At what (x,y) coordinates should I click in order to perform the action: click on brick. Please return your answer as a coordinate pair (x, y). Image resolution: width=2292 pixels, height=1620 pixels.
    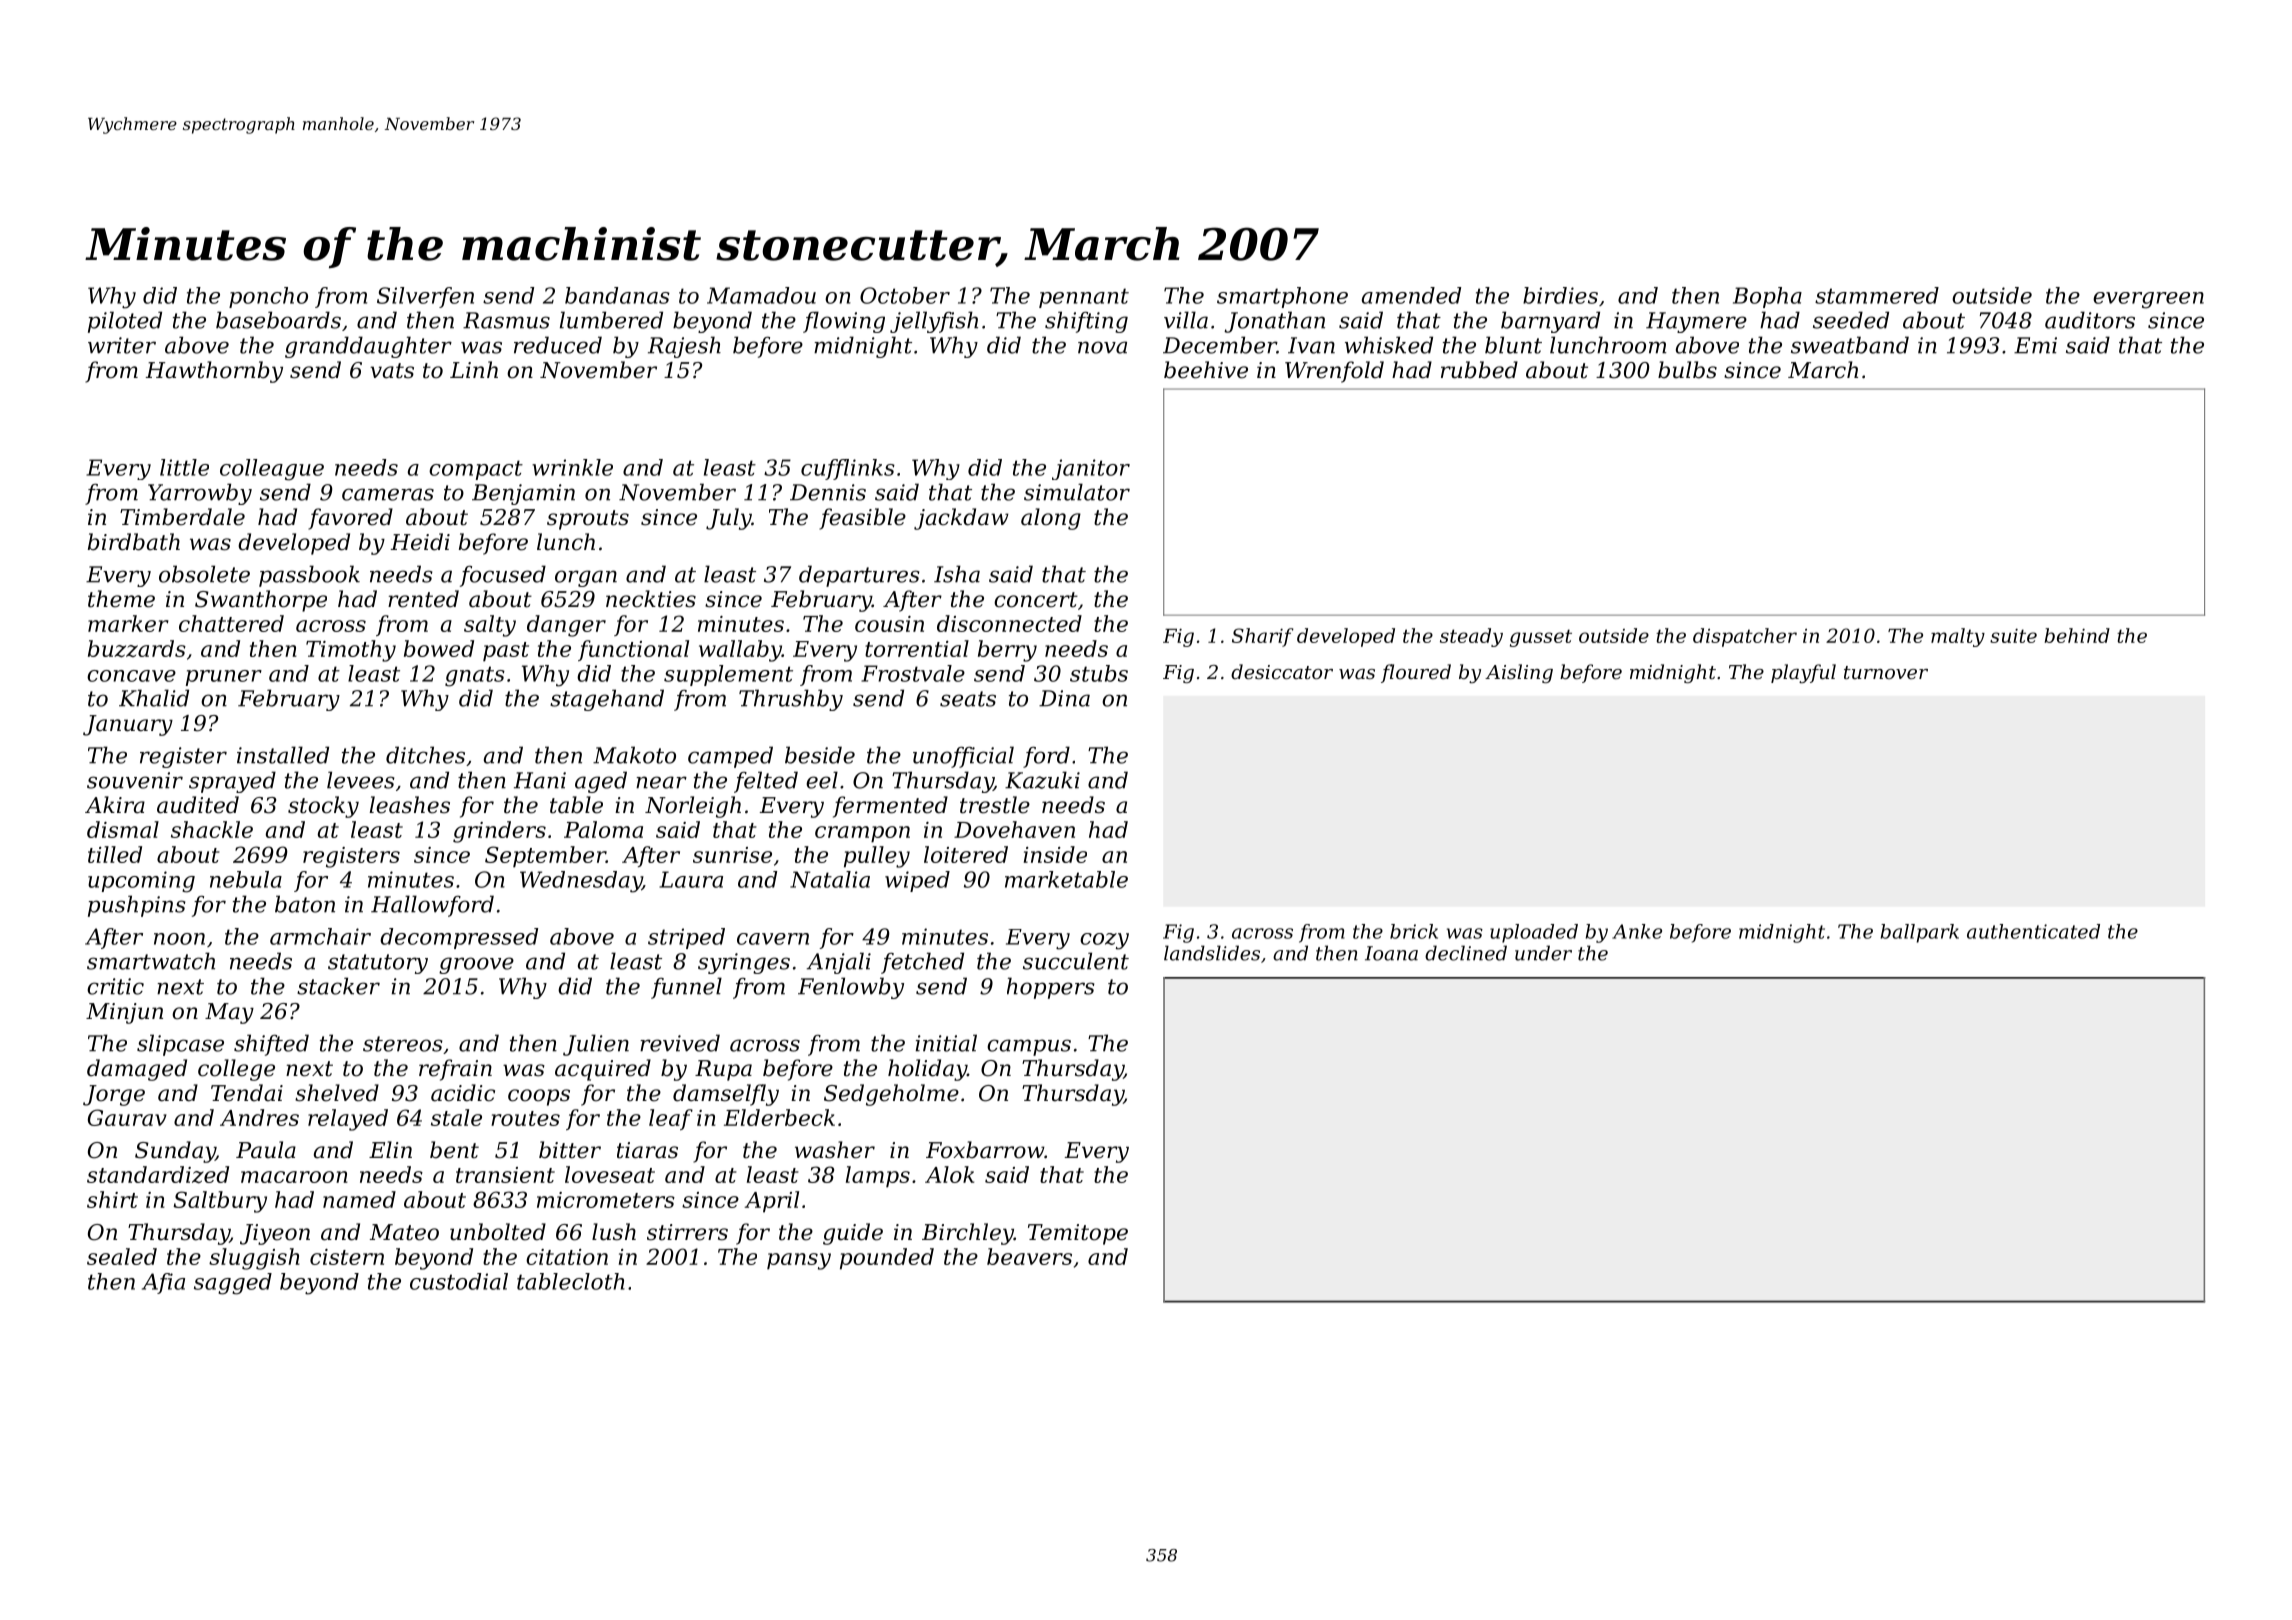
    Looking at the image, I should click on (1414, 931).
